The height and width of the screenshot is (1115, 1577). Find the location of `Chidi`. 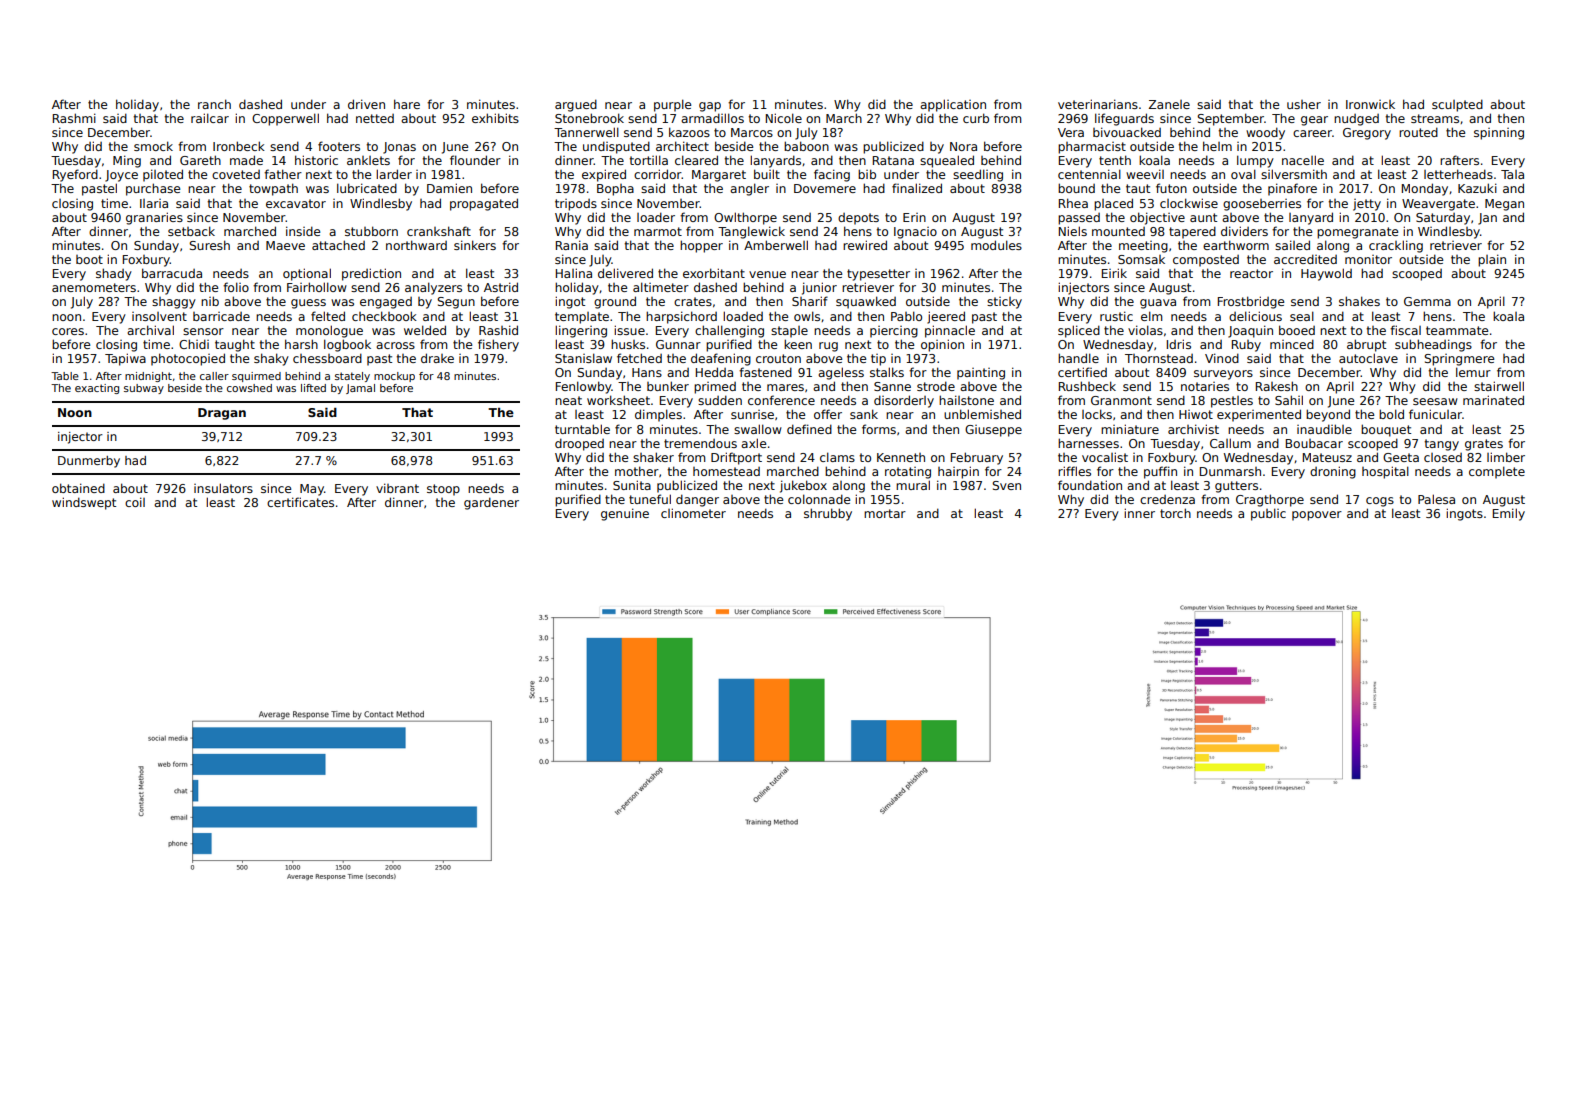

Chidi is located at coordinates (194, 344).
